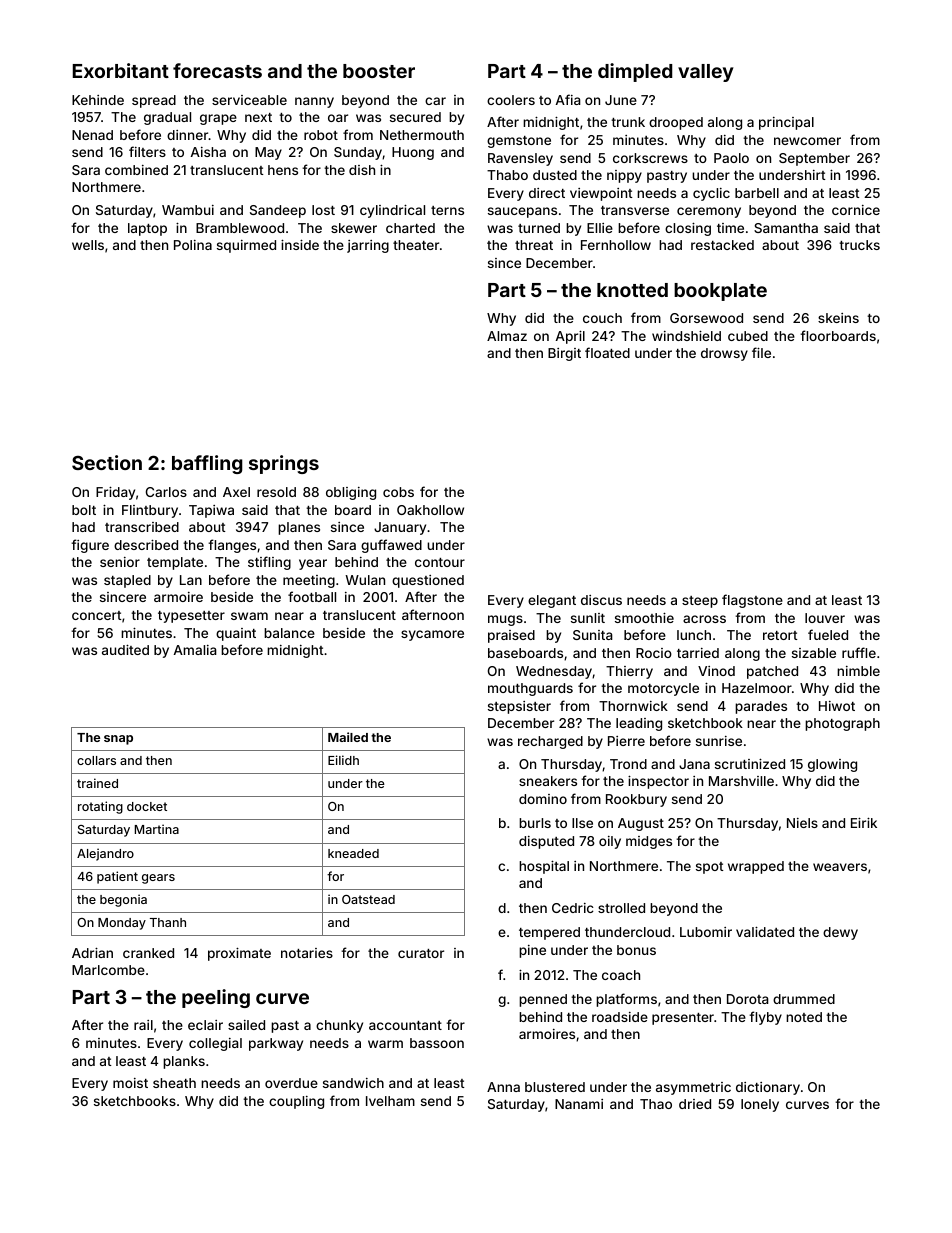 The width and height of the image is (952, 1233). I want to click on Nanami, so click(579, 1104).
